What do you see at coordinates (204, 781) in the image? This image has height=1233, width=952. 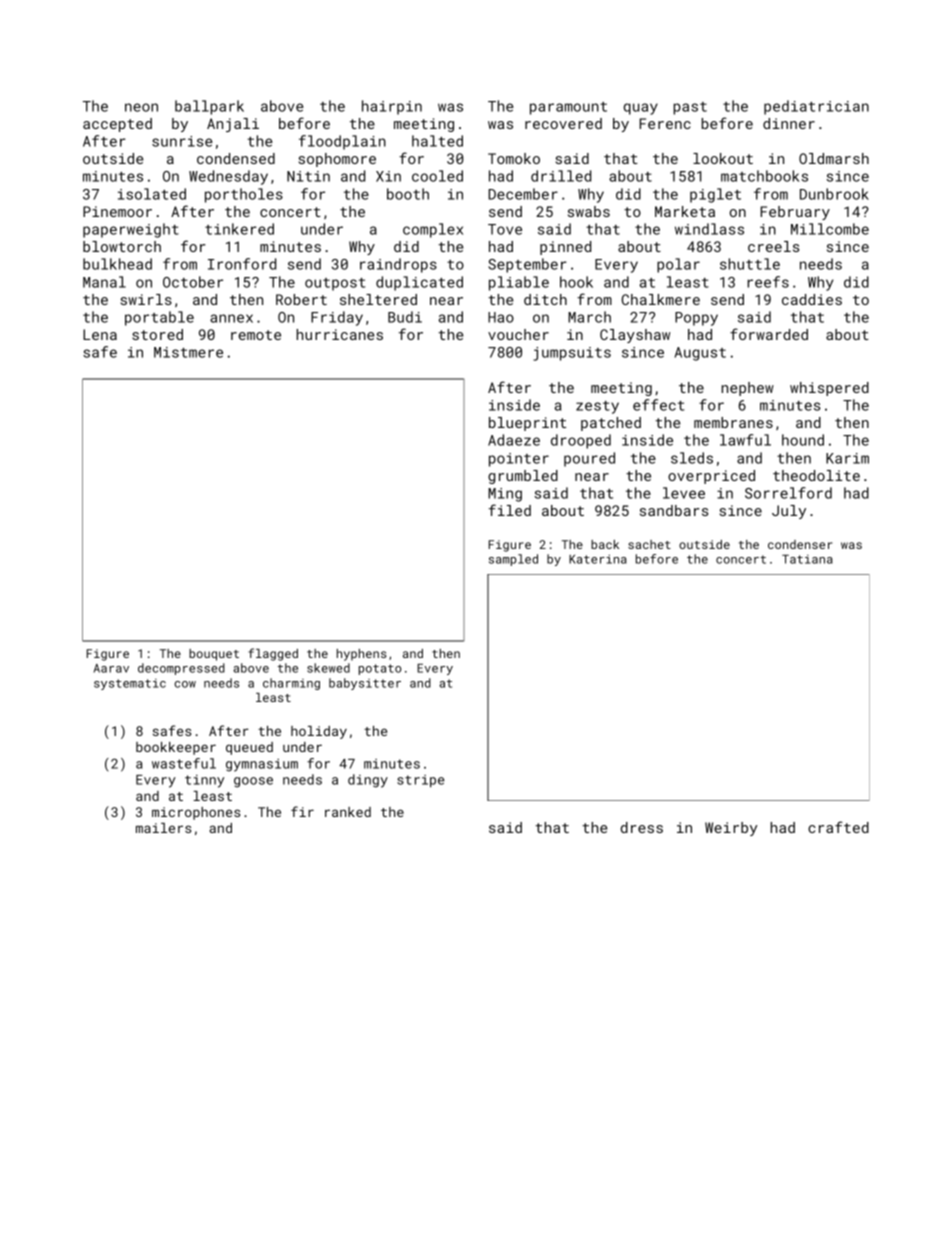 I see `tinny` at bounding box center [204, 781].
